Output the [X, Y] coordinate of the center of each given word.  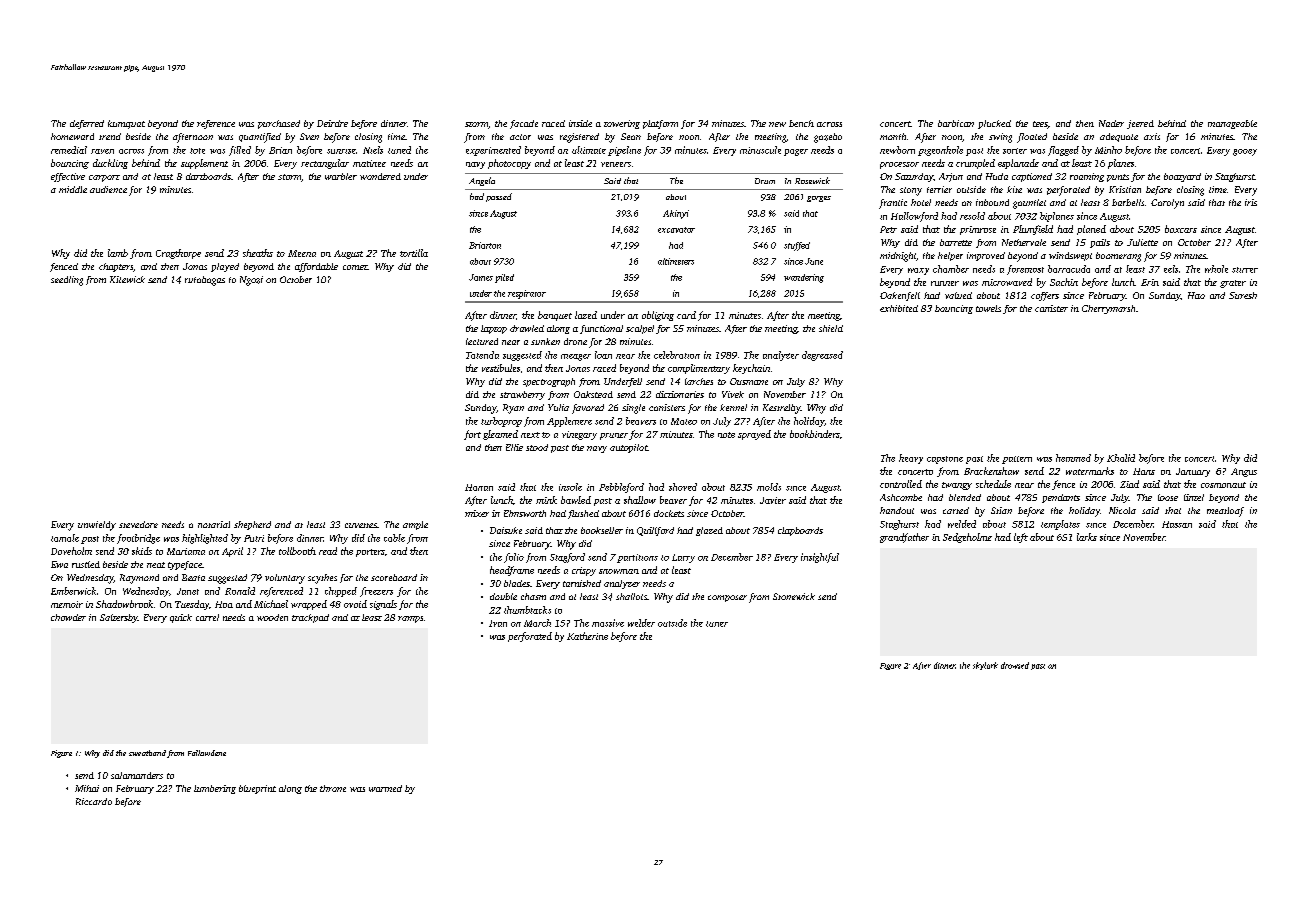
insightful [820, 558]
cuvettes [361, 525]
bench [801, 123]
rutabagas [205, 281]
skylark [985, 666]
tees [1040, 125]
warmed [385, 788]
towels [988, 308]
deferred [87, 124]
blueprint [257, 789]
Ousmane [749, 381]
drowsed [1015, 665]
